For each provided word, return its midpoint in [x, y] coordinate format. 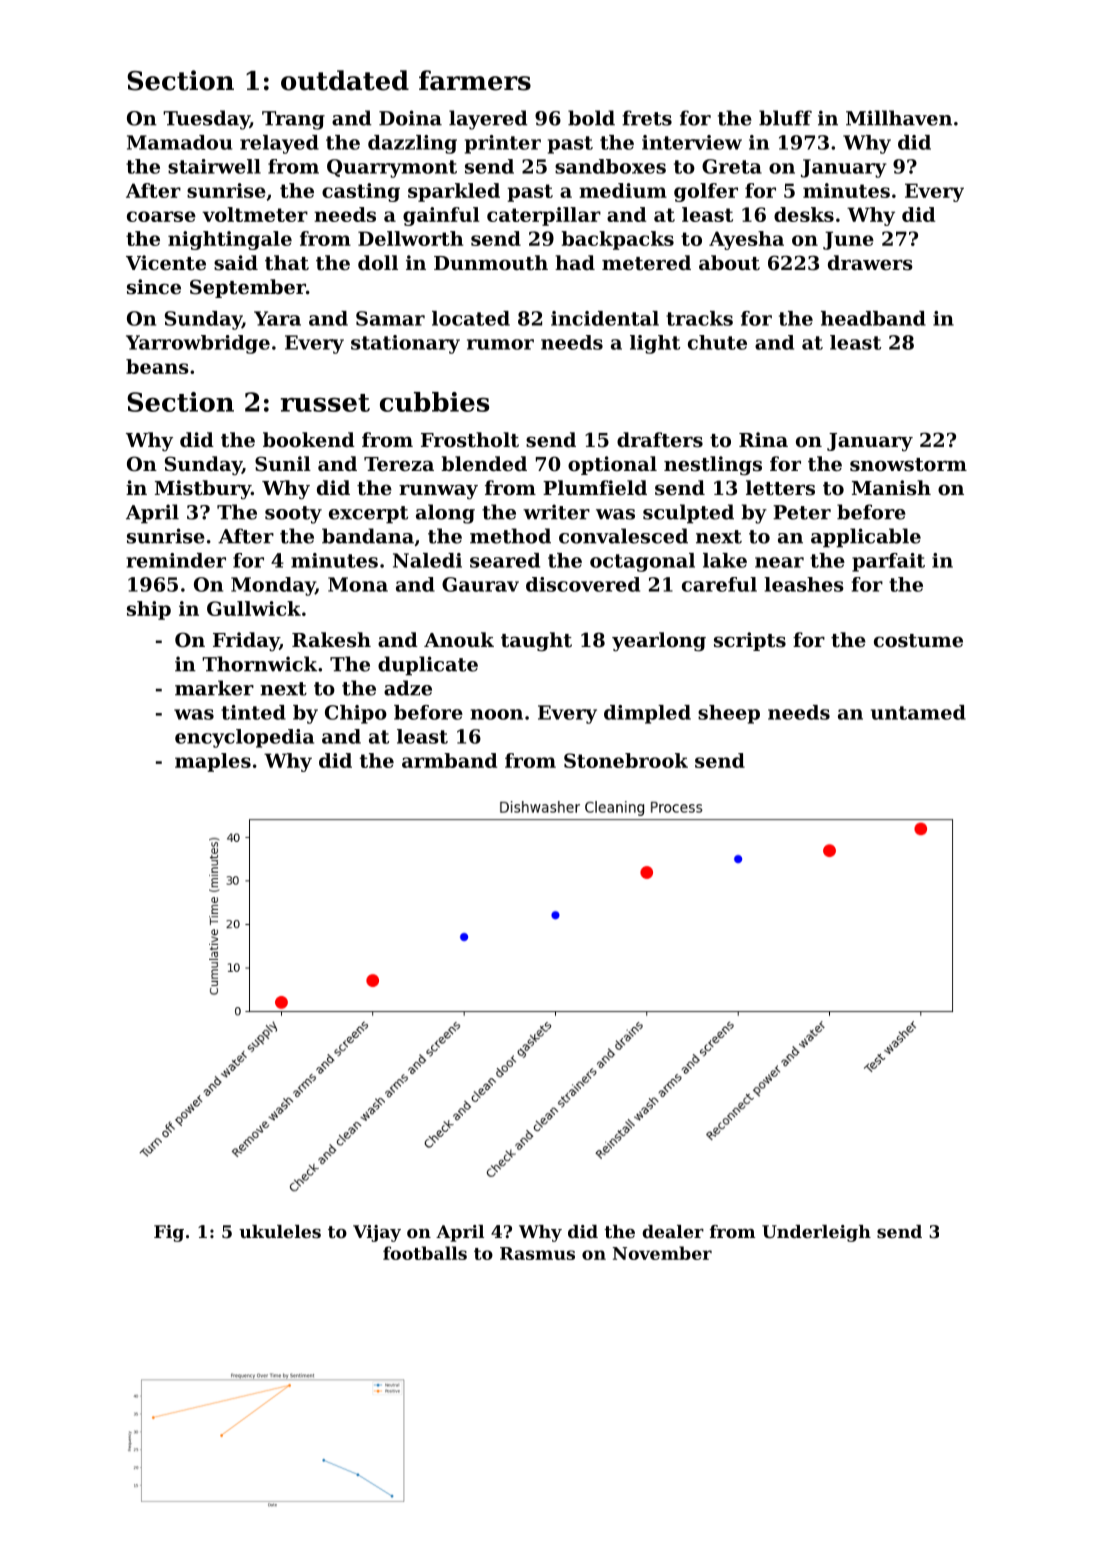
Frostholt [470, 440]
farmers [475, 80]
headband [873, 318]
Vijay [377, 1233]
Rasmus [537, 1253]
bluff [785, 118]
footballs [425, 1253]
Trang [293, 120]
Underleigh [816, 1233]
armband [449, 760]
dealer [673, 1231]
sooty [293, 515]
